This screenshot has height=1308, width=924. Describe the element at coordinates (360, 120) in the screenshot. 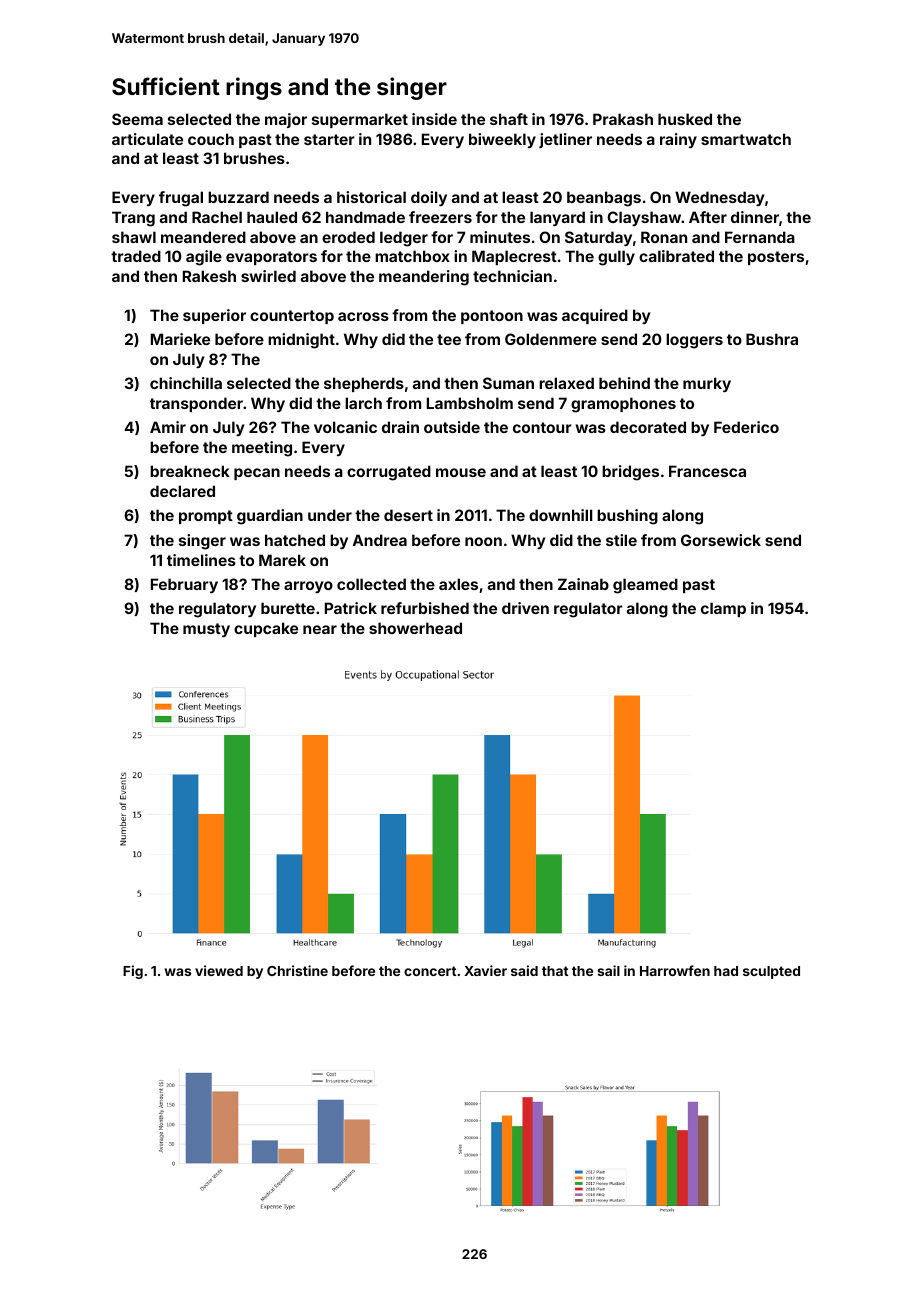

I see `supermarket` at that location.
